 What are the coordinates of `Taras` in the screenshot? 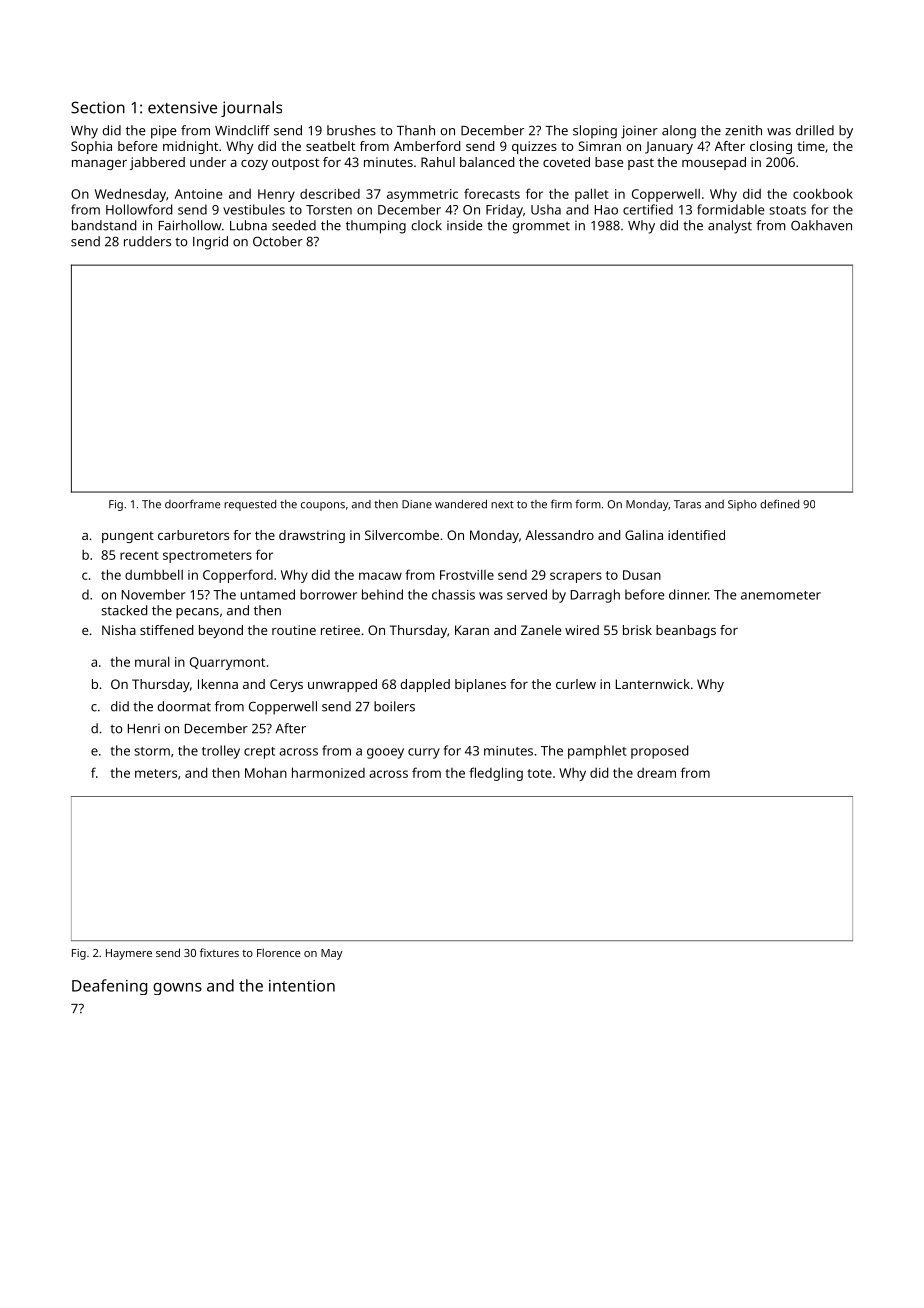 It's located at (687, 504).
